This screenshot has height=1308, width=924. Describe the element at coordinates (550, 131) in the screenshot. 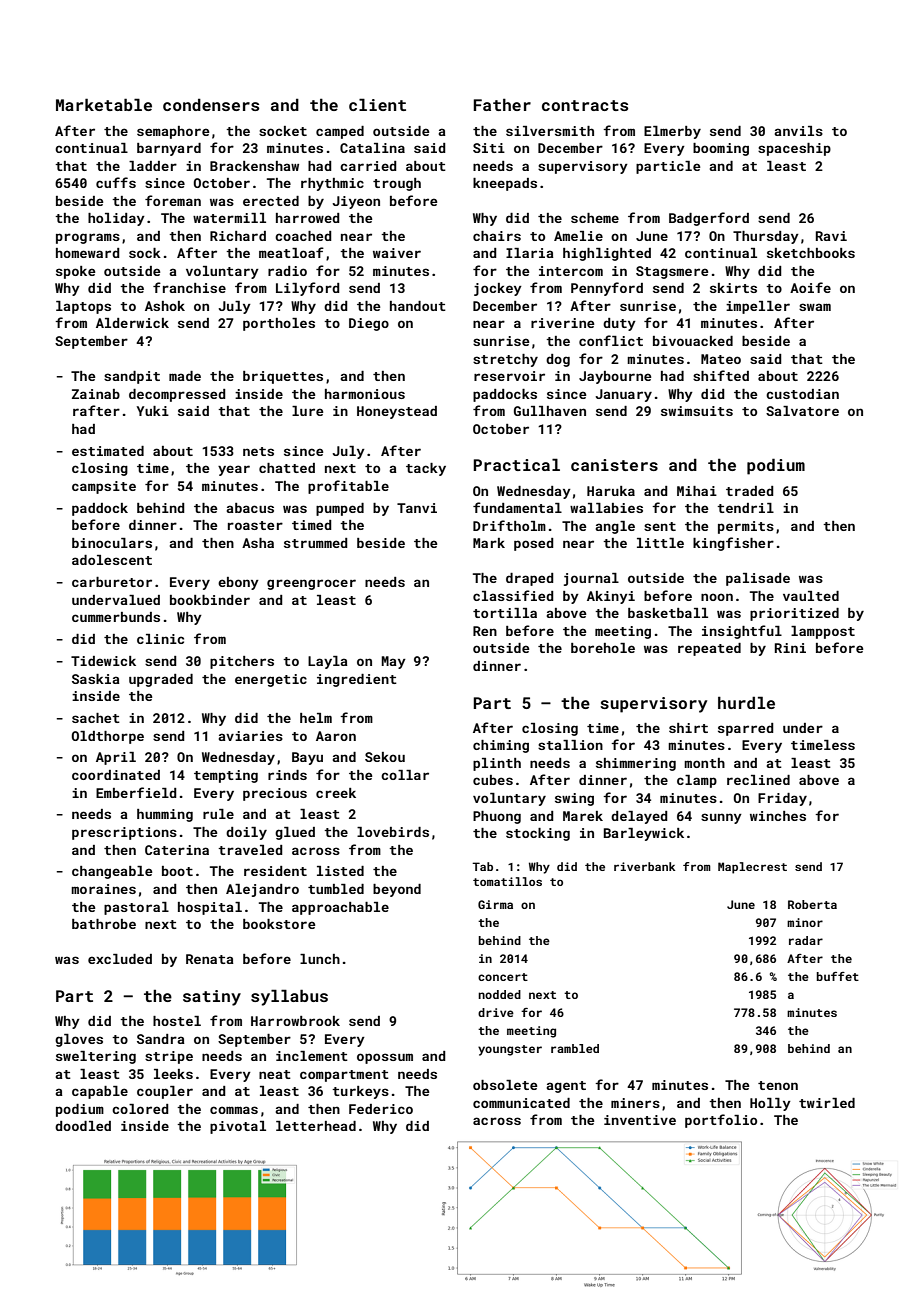

I see `silversmith` at that location.
